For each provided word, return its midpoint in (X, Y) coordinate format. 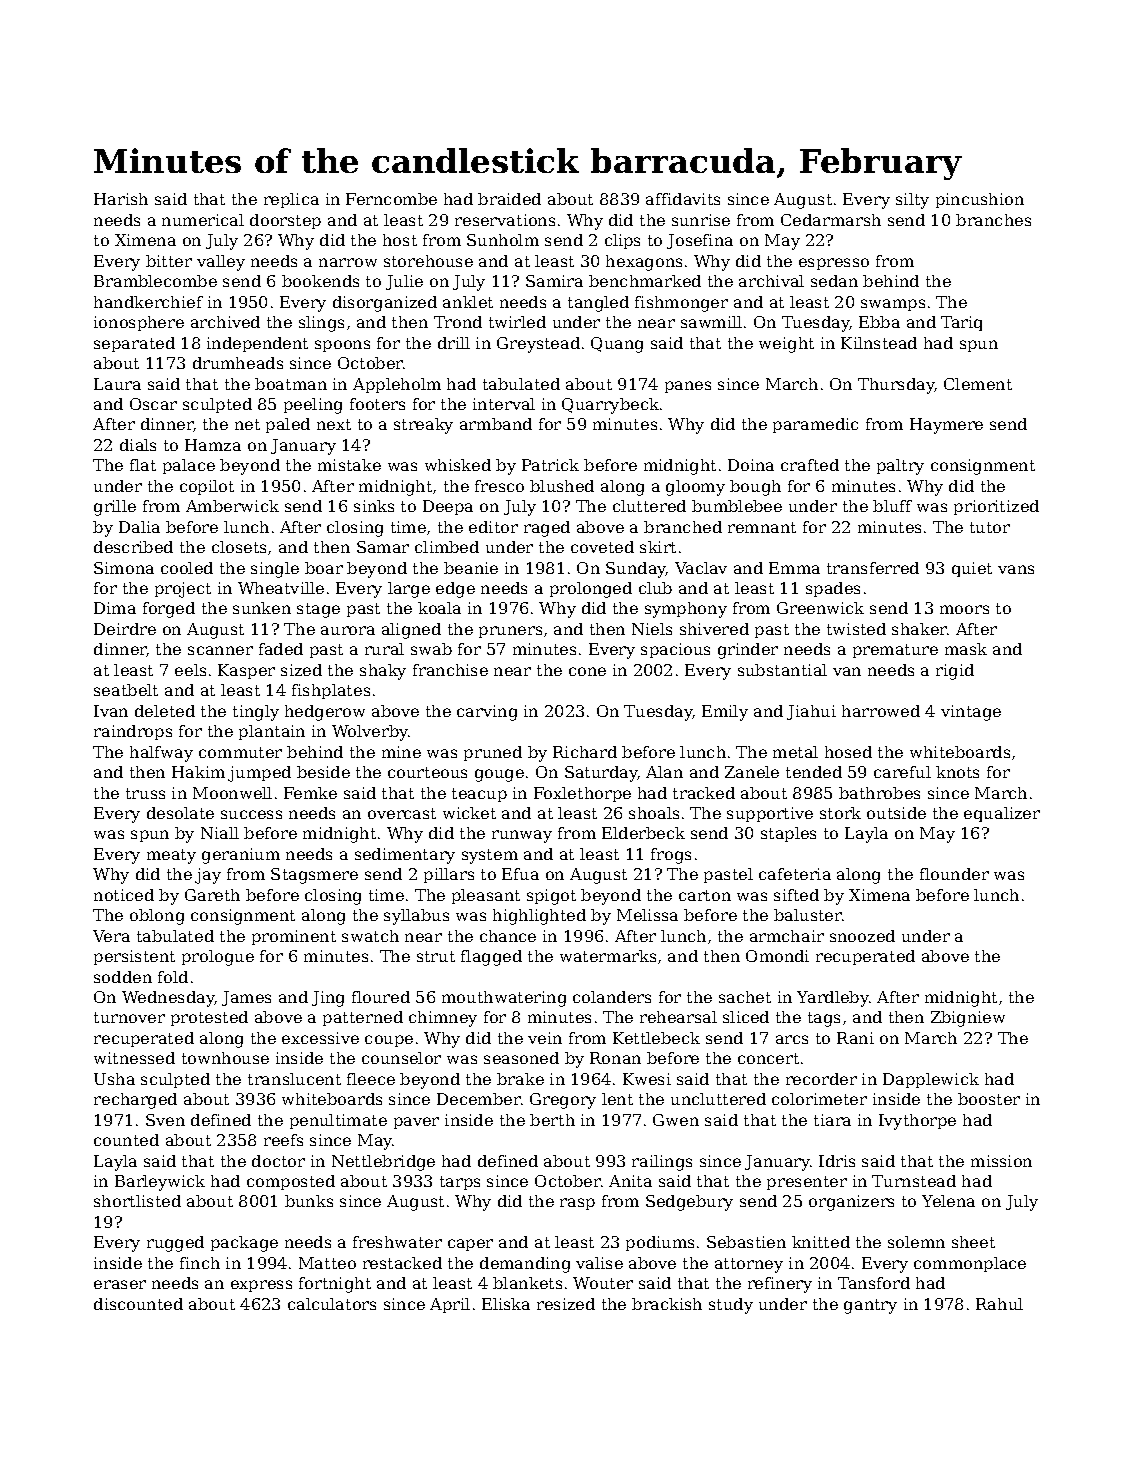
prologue (218, 958)
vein (545, 1038)
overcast (402, 813)
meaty (171, 856)
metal (795, 752)
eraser (120, 1284)
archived (225, 322)
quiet (972, 569)
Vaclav (701, 568)
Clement (978, 384)
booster (989, 1099)
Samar (383, 547)
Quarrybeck (610, 406)
